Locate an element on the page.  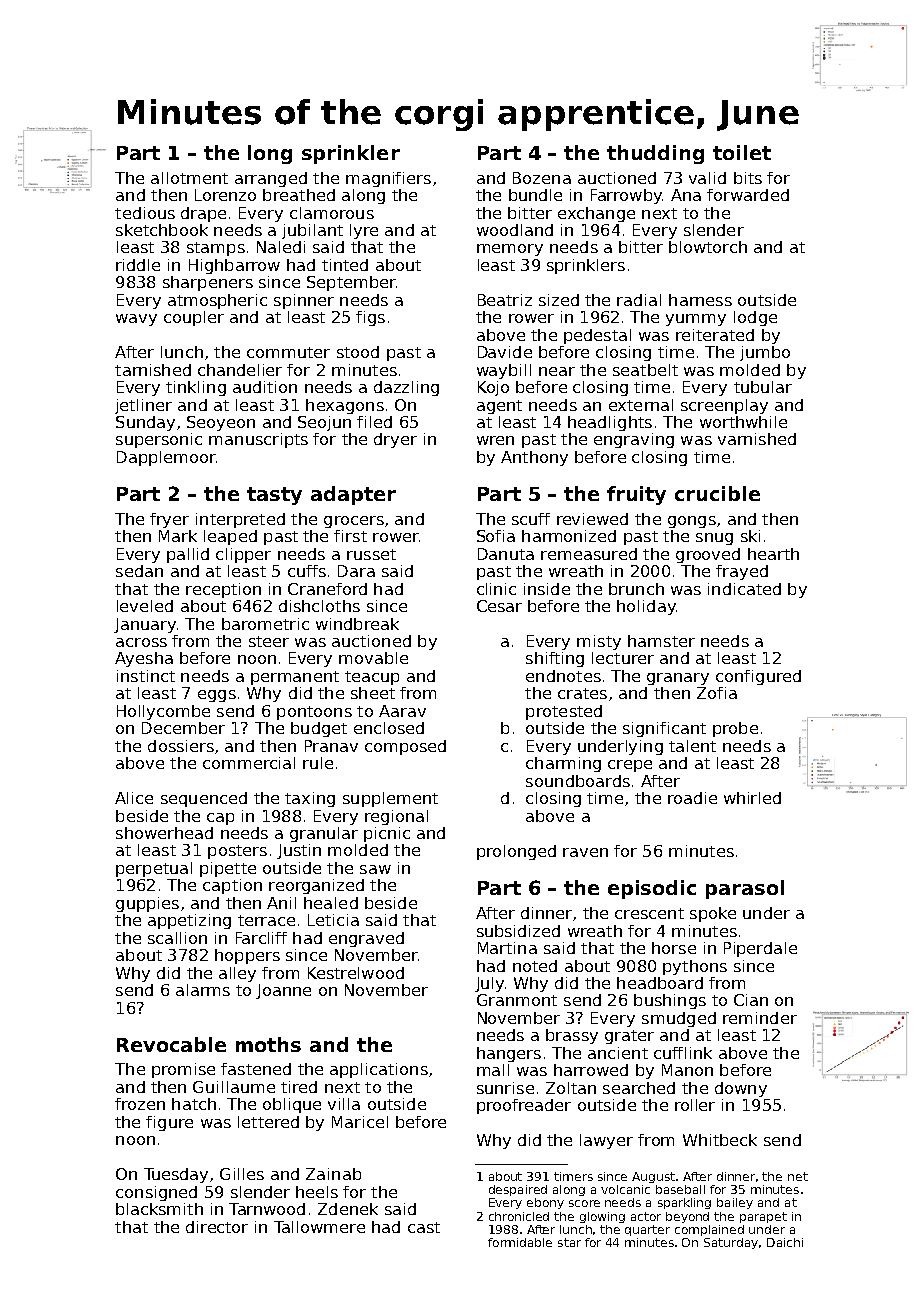
spoke is located at coordinates (713, 914).
